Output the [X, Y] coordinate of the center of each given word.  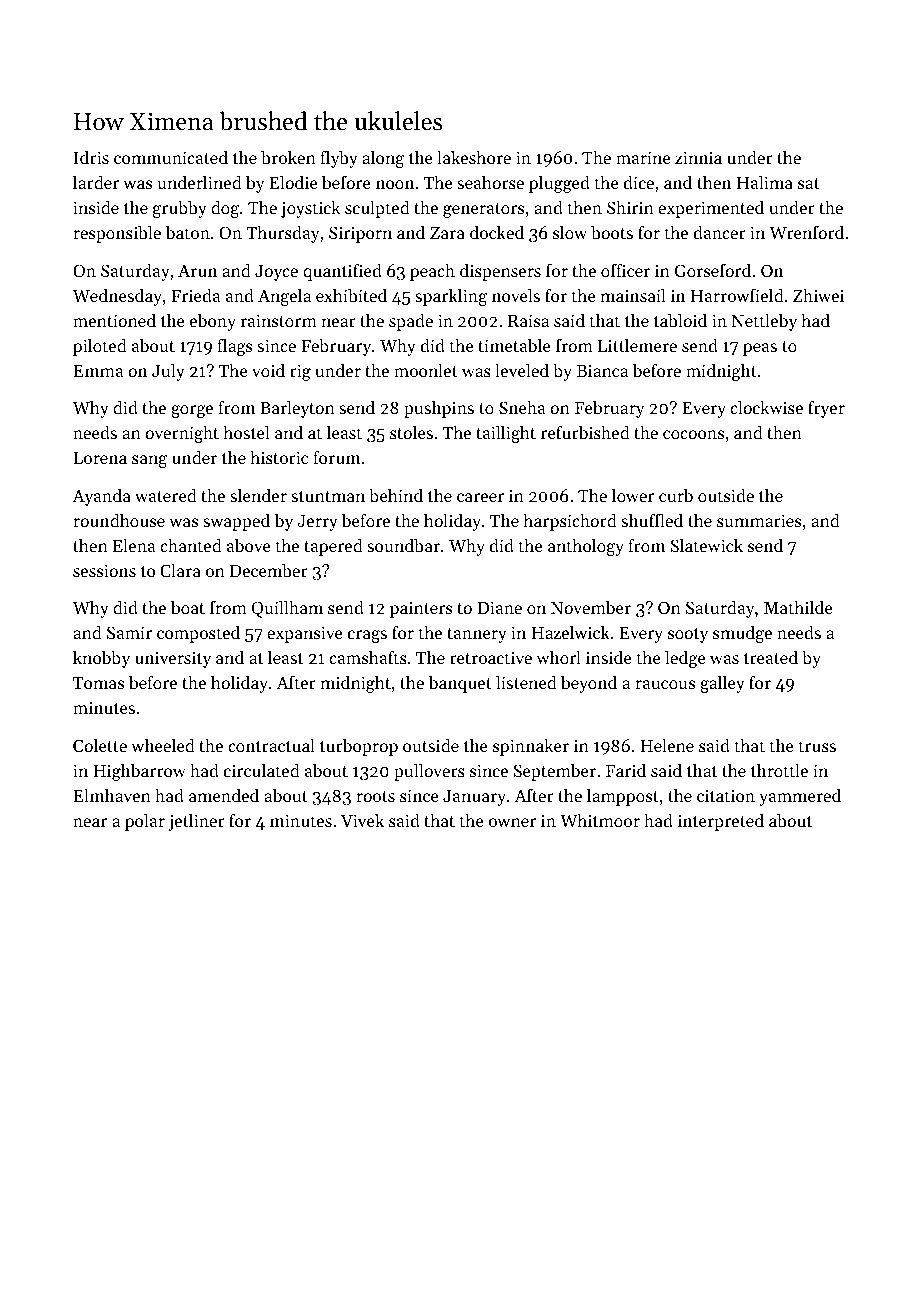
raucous [665, 684]
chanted [191, 545]
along [383, 159]
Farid [626, 770]
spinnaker [531, 747]
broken [288, 157]
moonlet [426, 370]
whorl [558, 657]
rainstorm [279, 320]
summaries [759, 520]
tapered [333, 547]
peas [760, 349]
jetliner [197, 822]
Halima [765, 182]
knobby [101, 659]
